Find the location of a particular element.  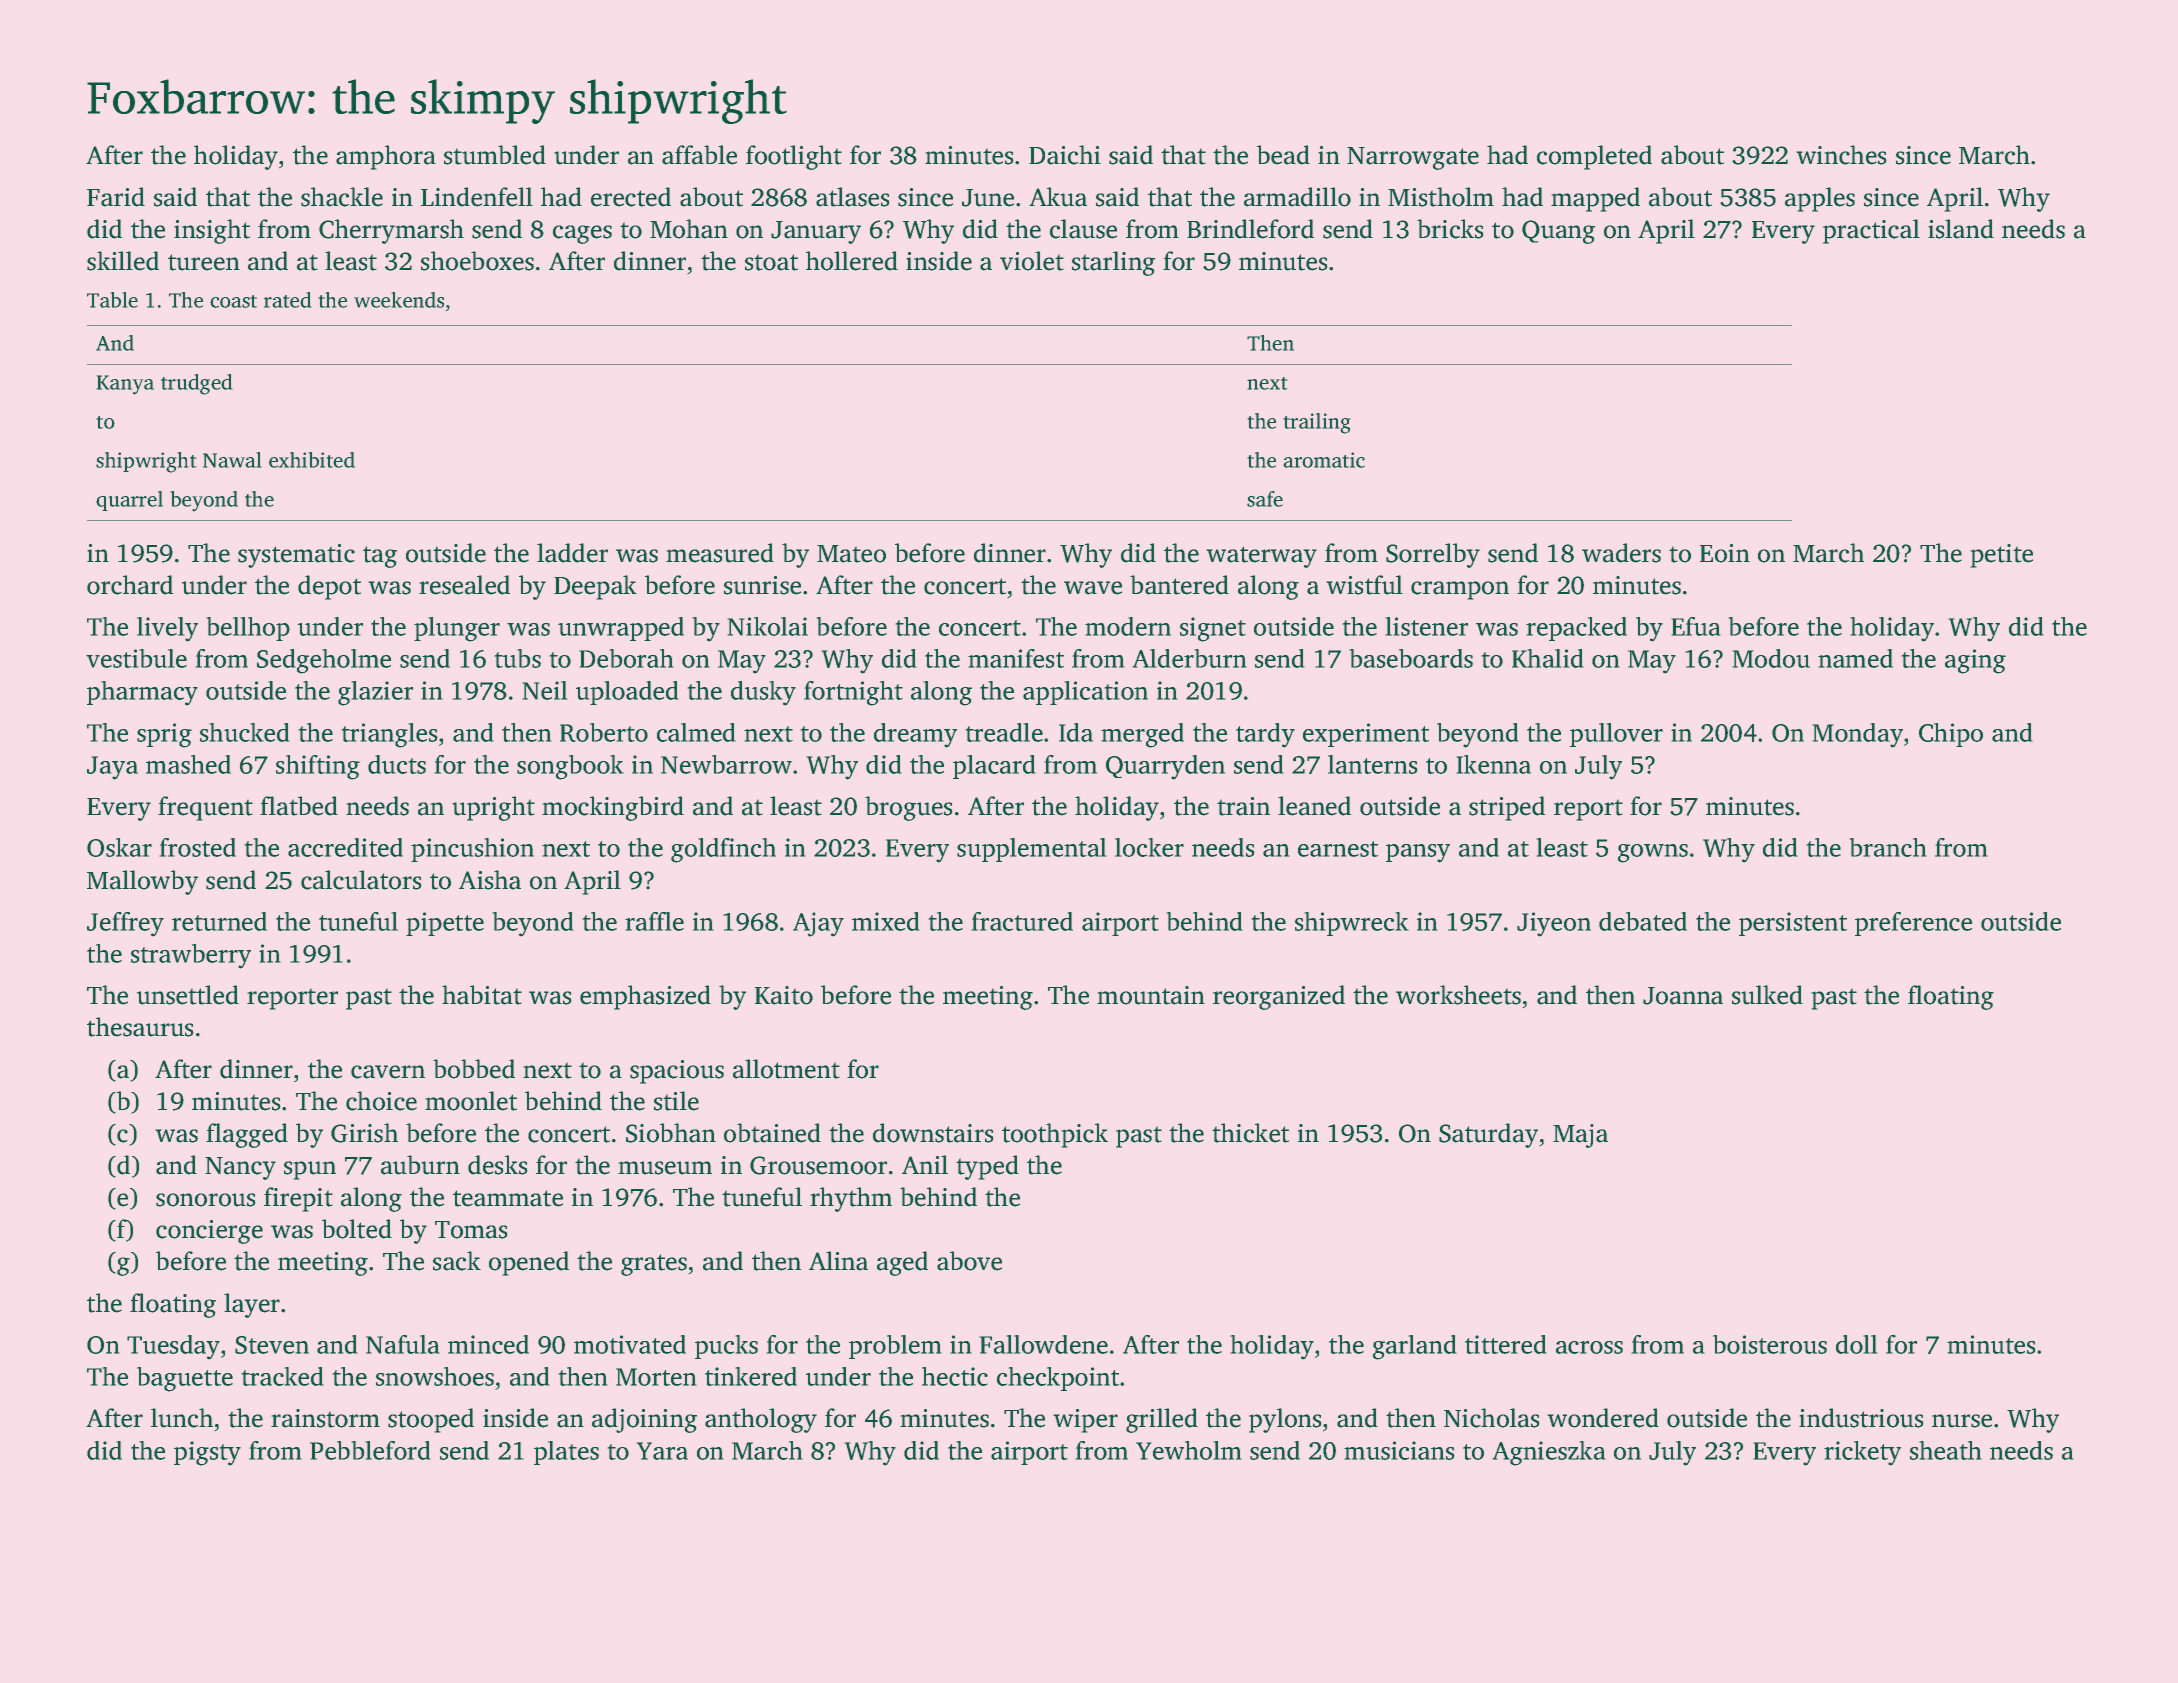

trailing is located at coordinates (1317, 423).
